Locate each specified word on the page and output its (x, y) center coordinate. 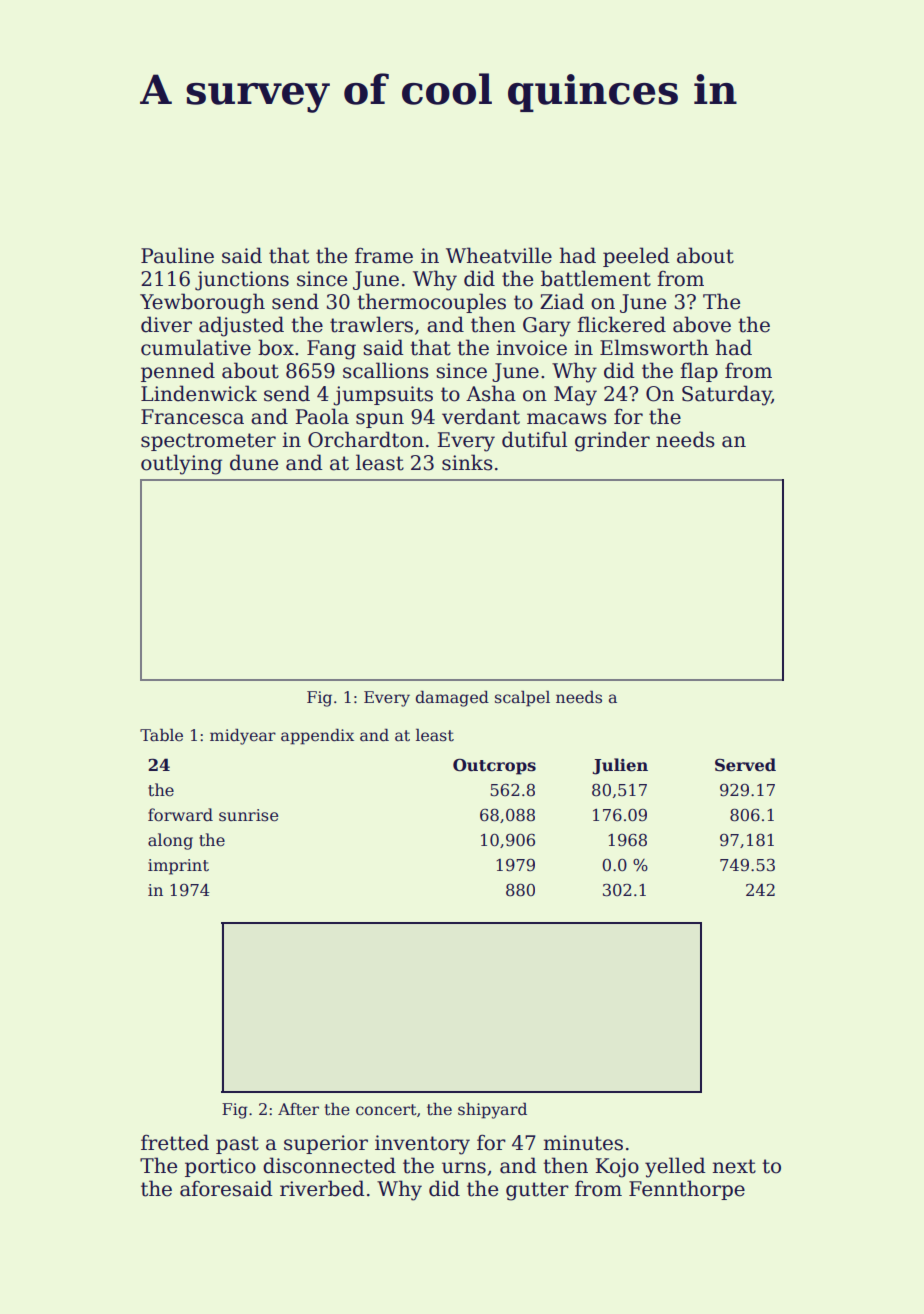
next (734, 1166)
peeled (636, 257)
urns (464, 1168)
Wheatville (499, 255)
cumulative (196, 347)
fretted (175, 1142)
